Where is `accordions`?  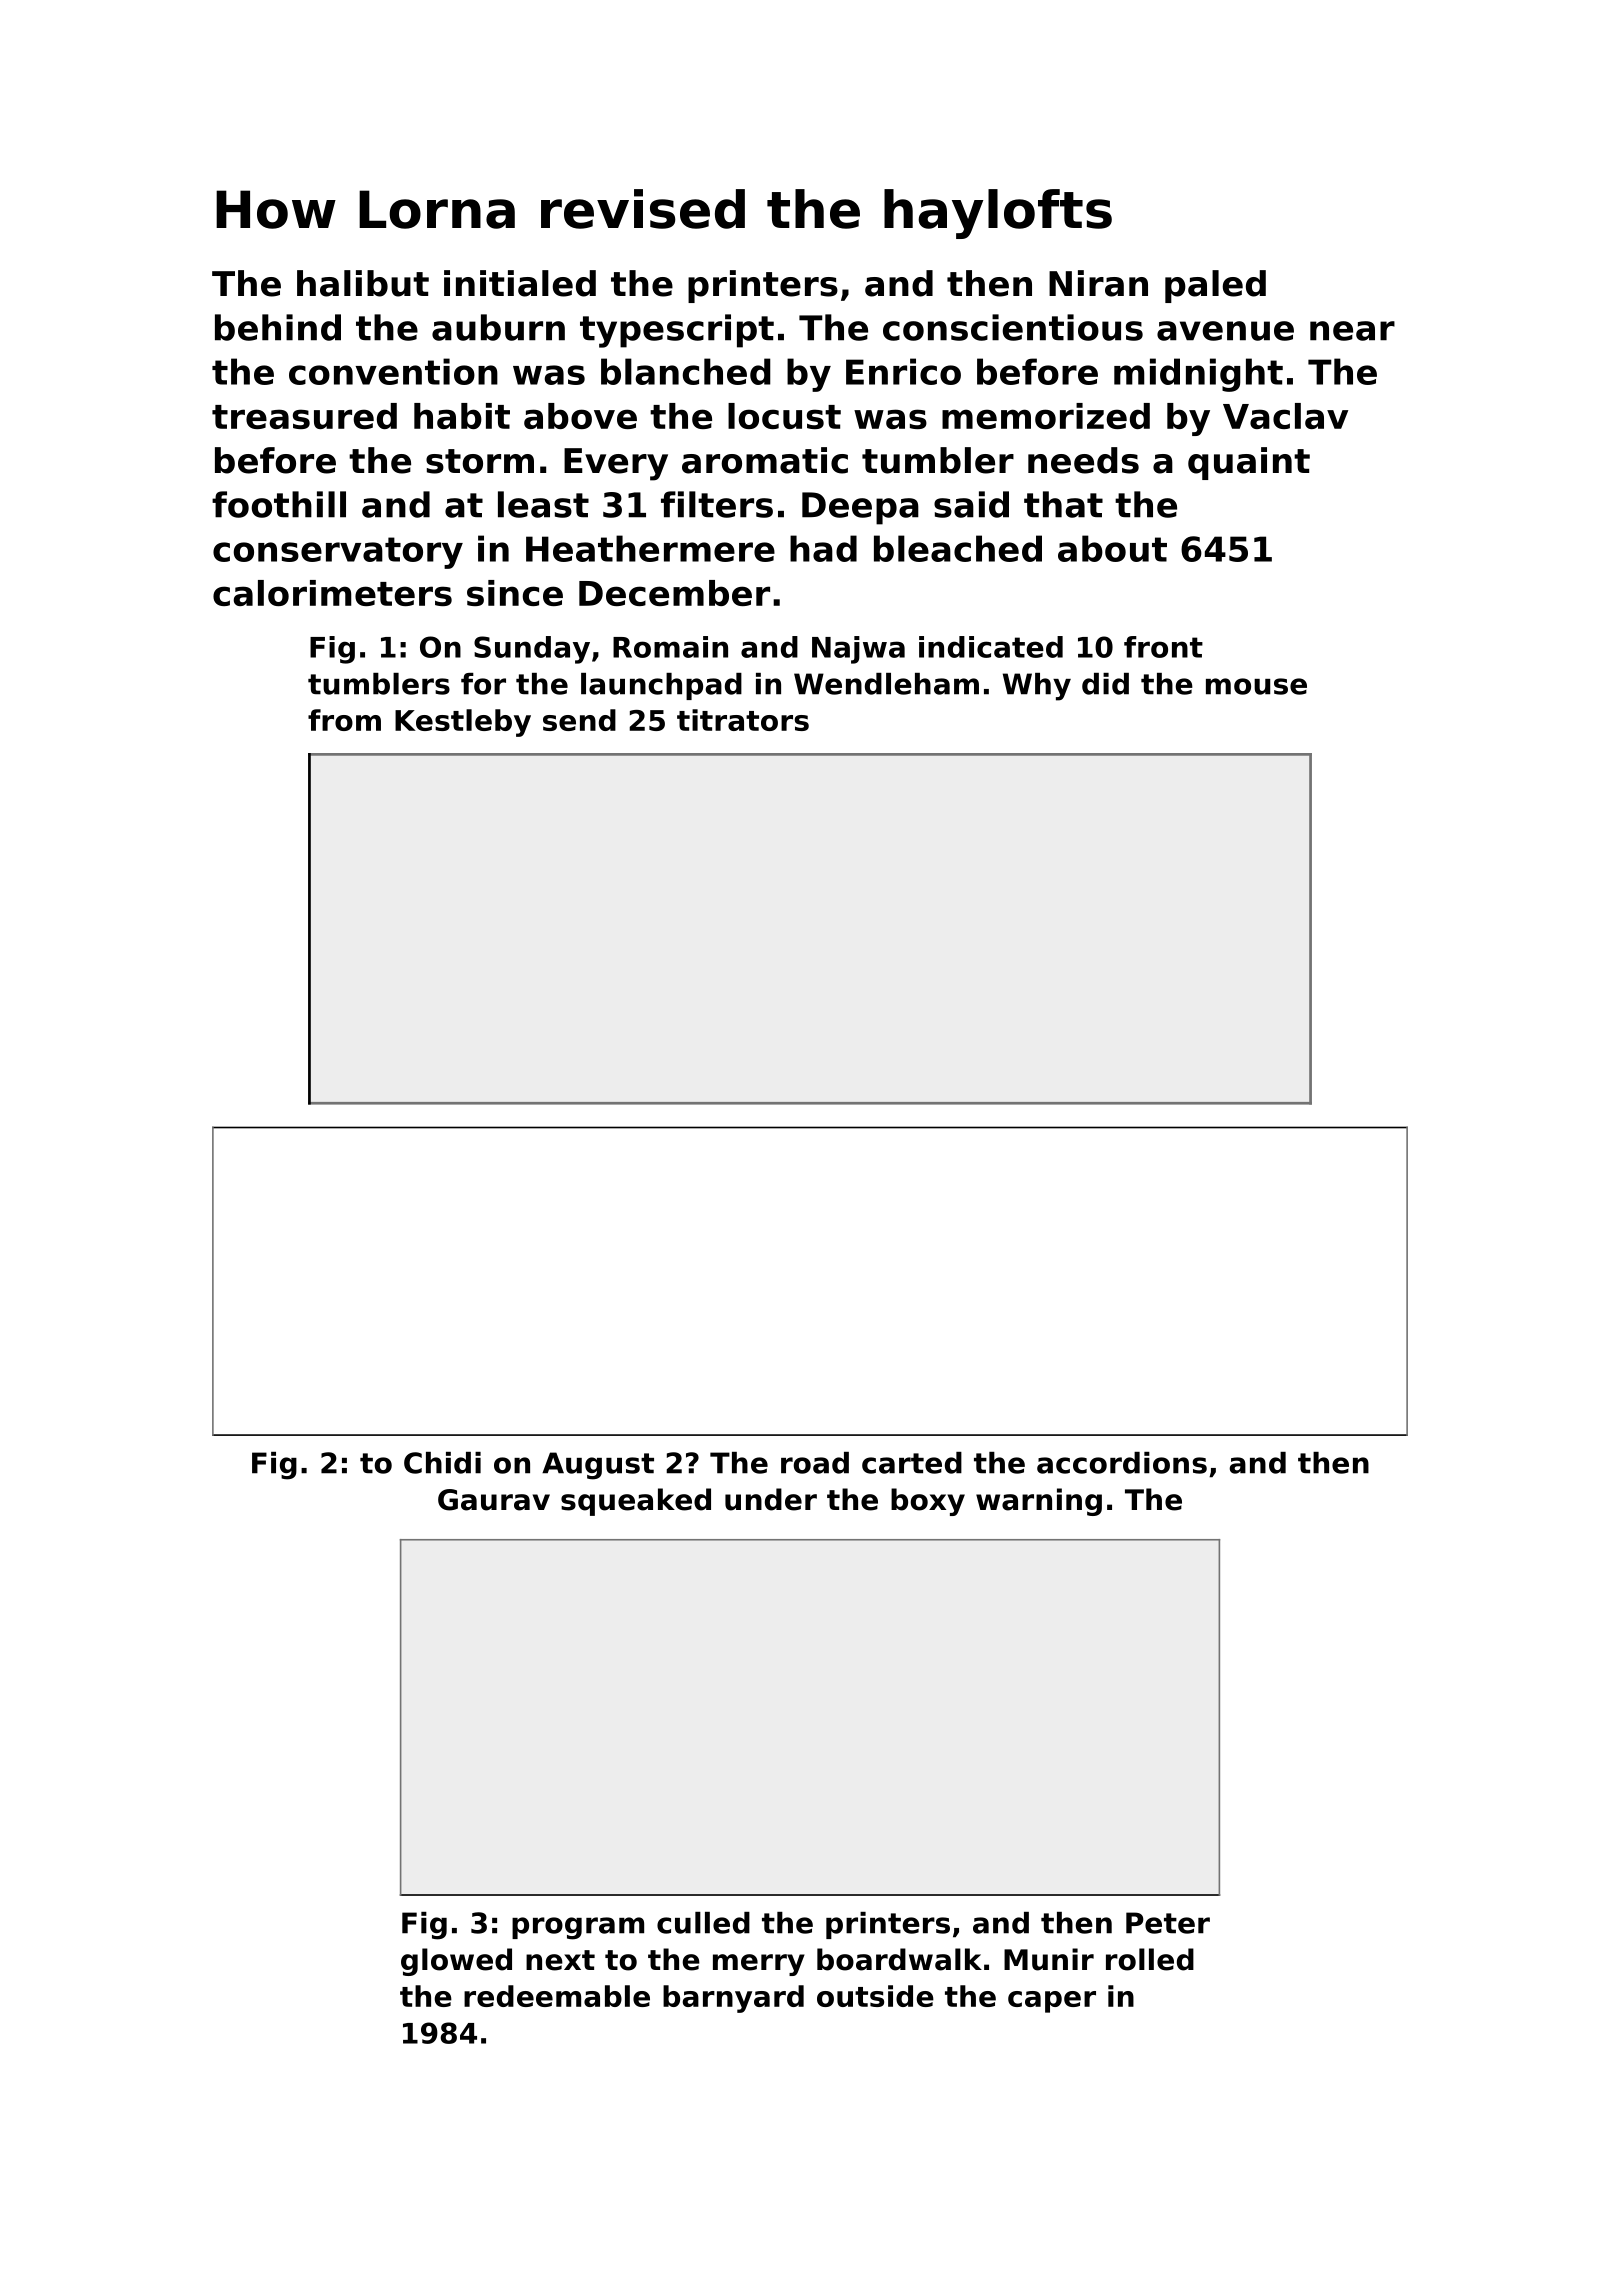
accordions is located at coordinates (1122, 1463).
